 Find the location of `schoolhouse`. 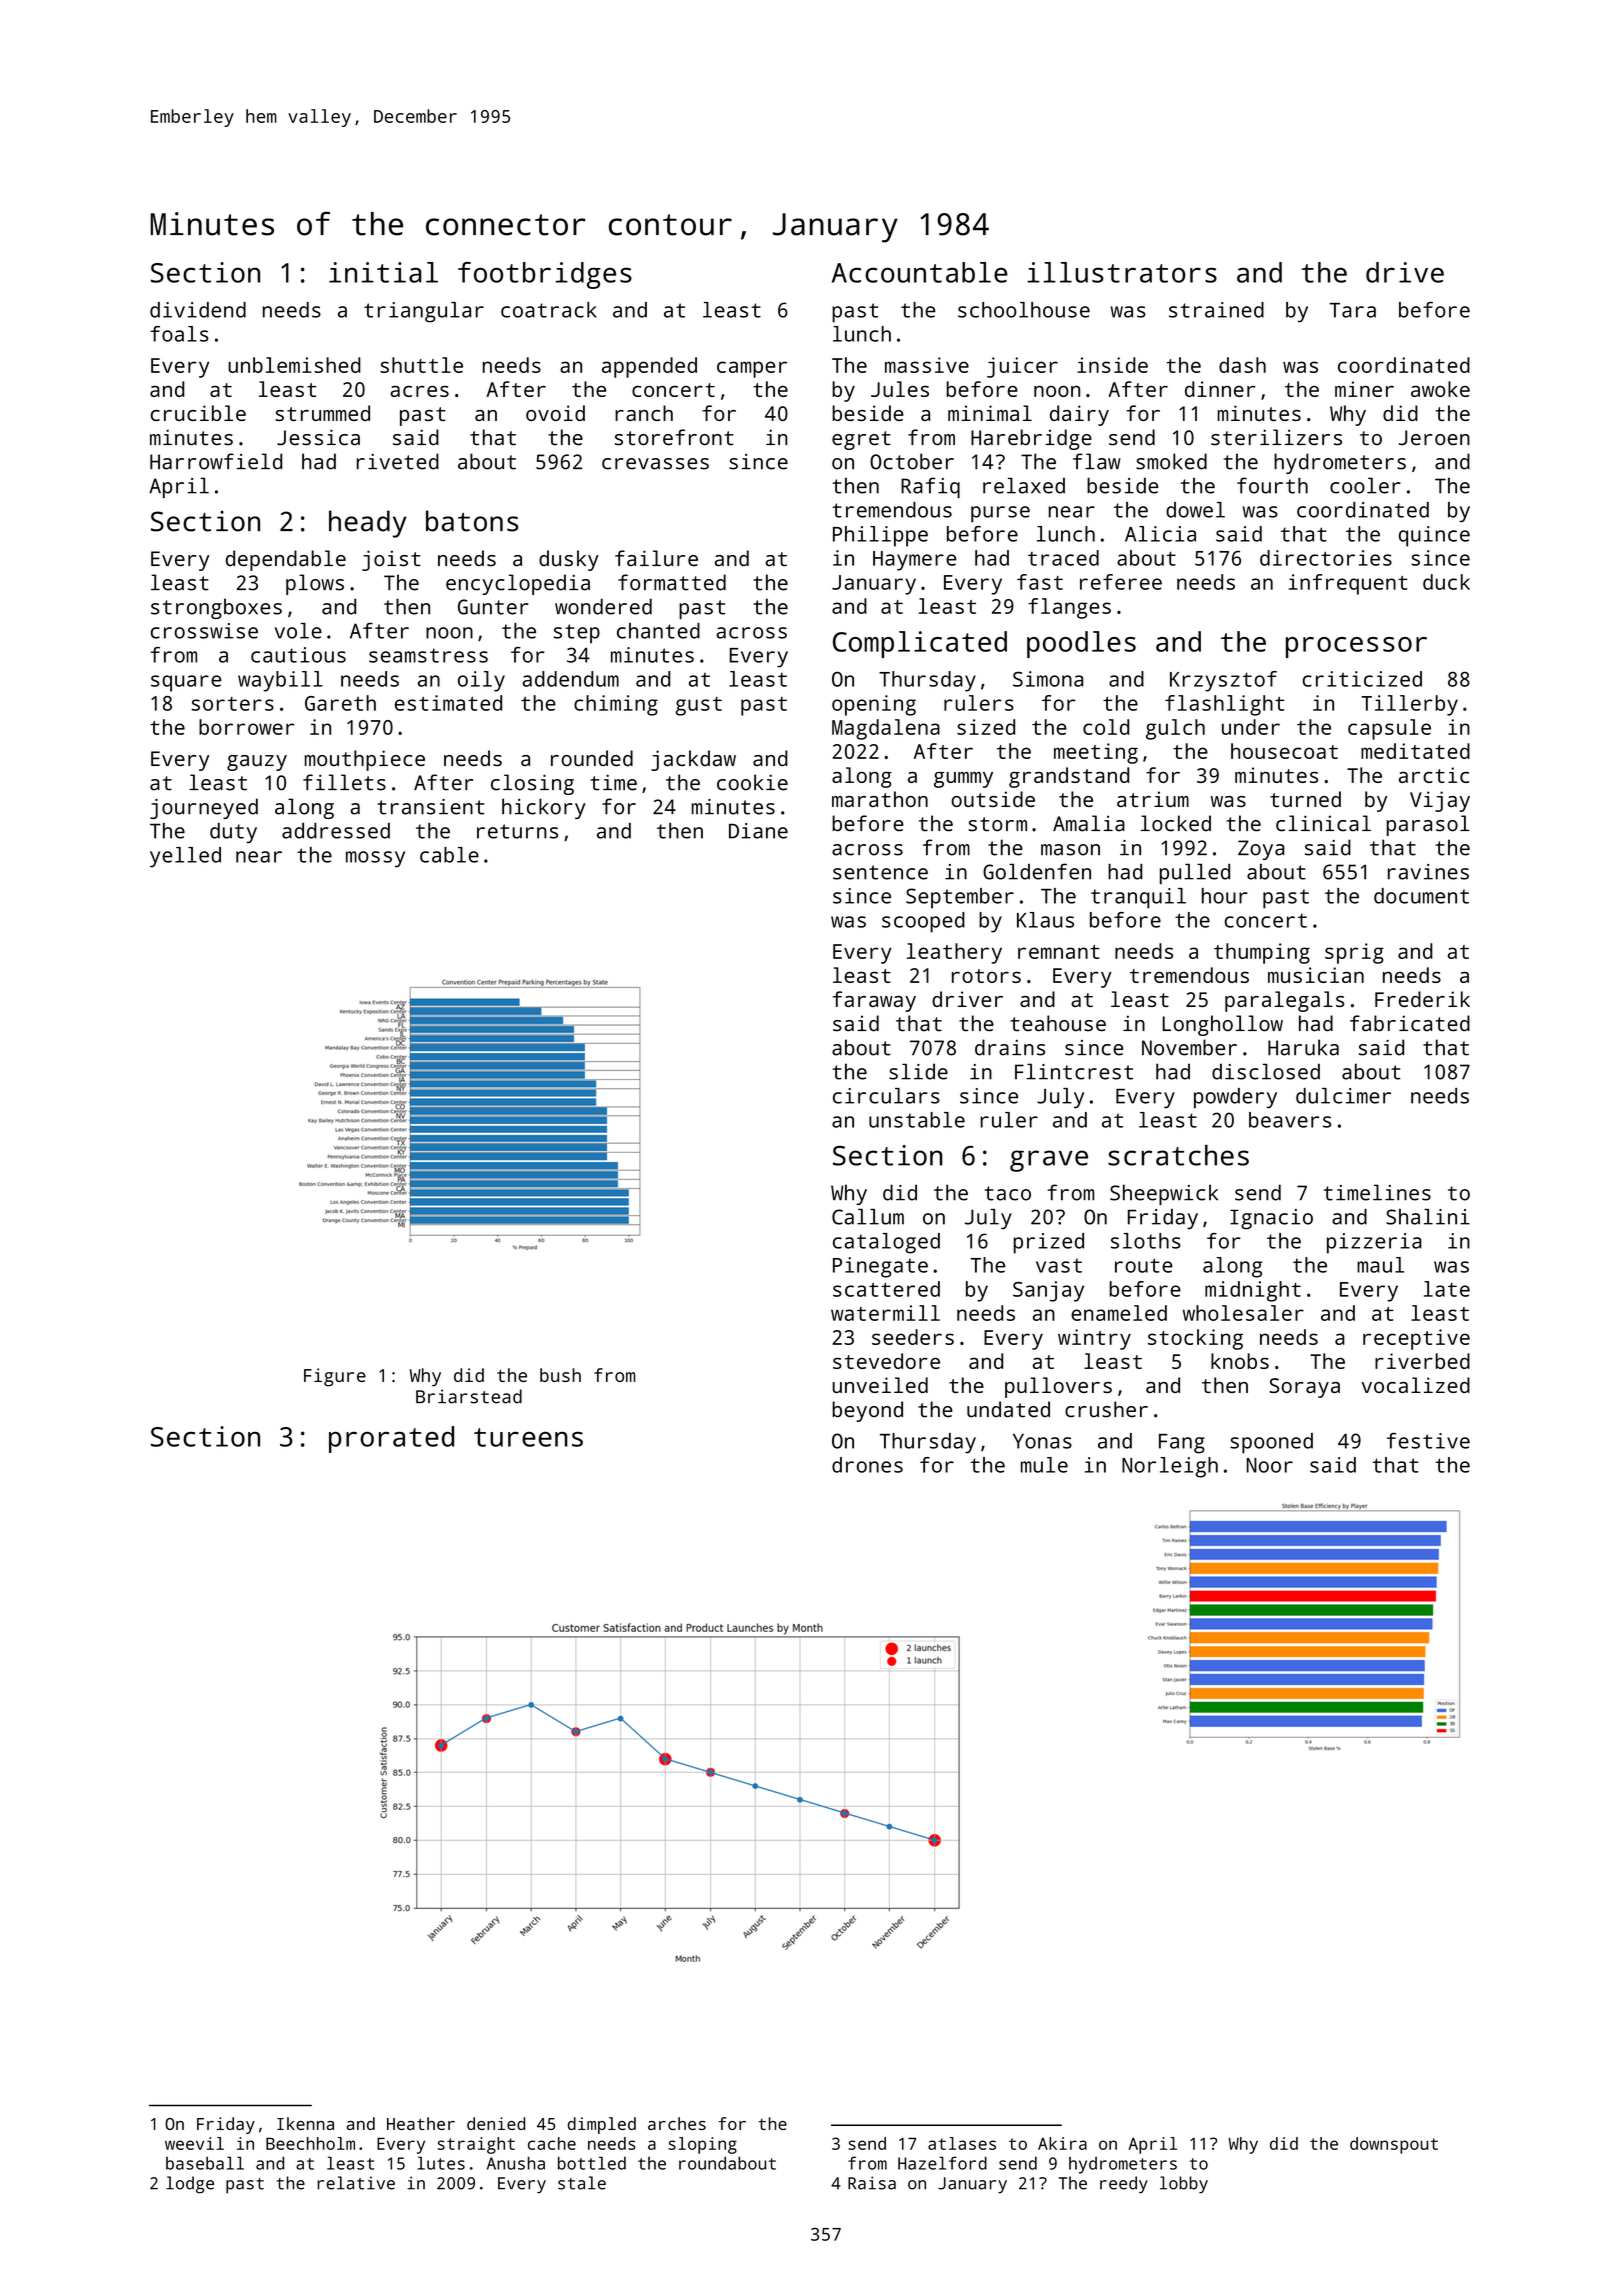

schoolhouse is located at coordinates (1024, 310).
